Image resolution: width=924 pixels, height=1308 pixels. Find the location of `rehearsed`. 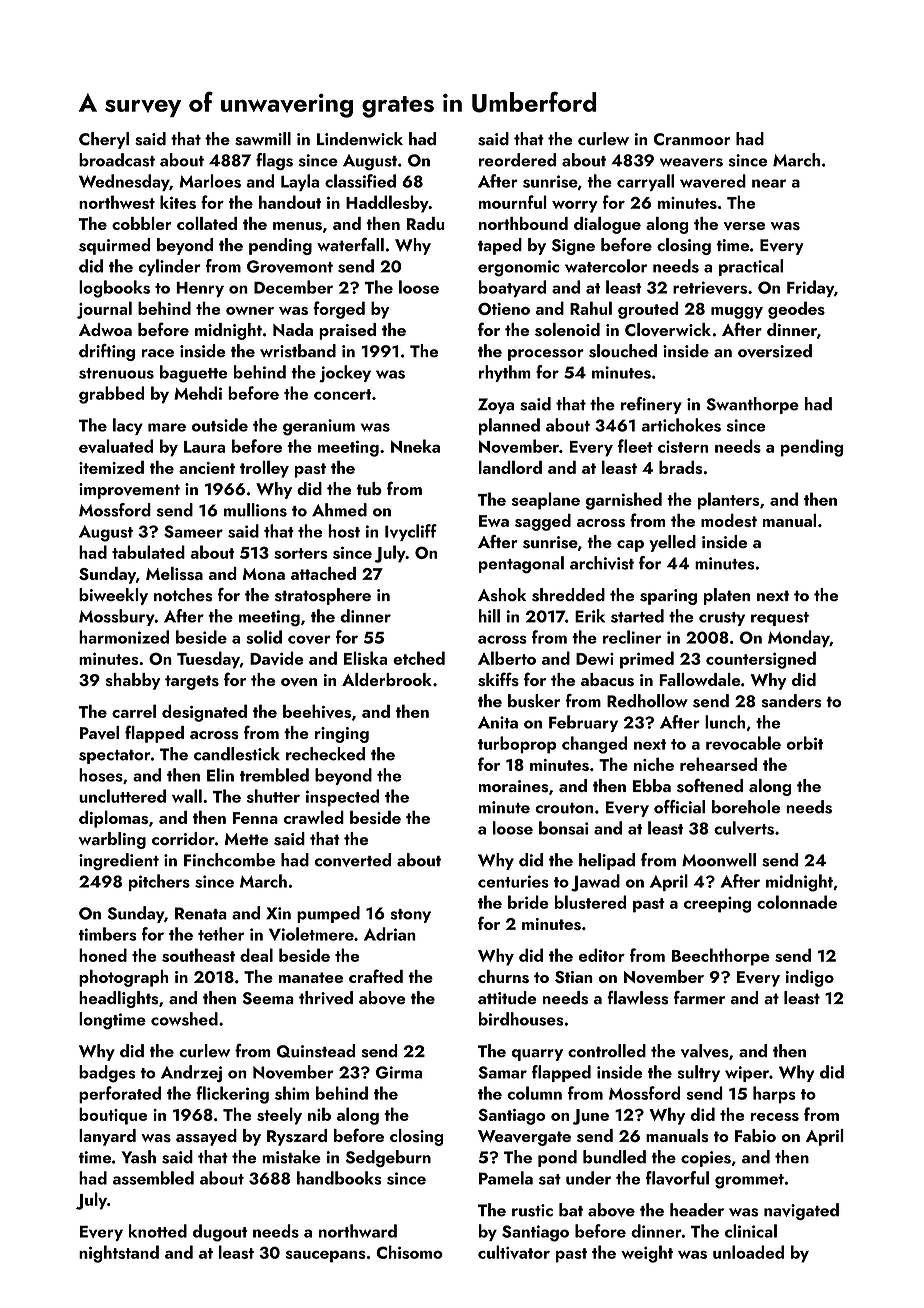

rehearsed is located at coordinates (718, 764).
